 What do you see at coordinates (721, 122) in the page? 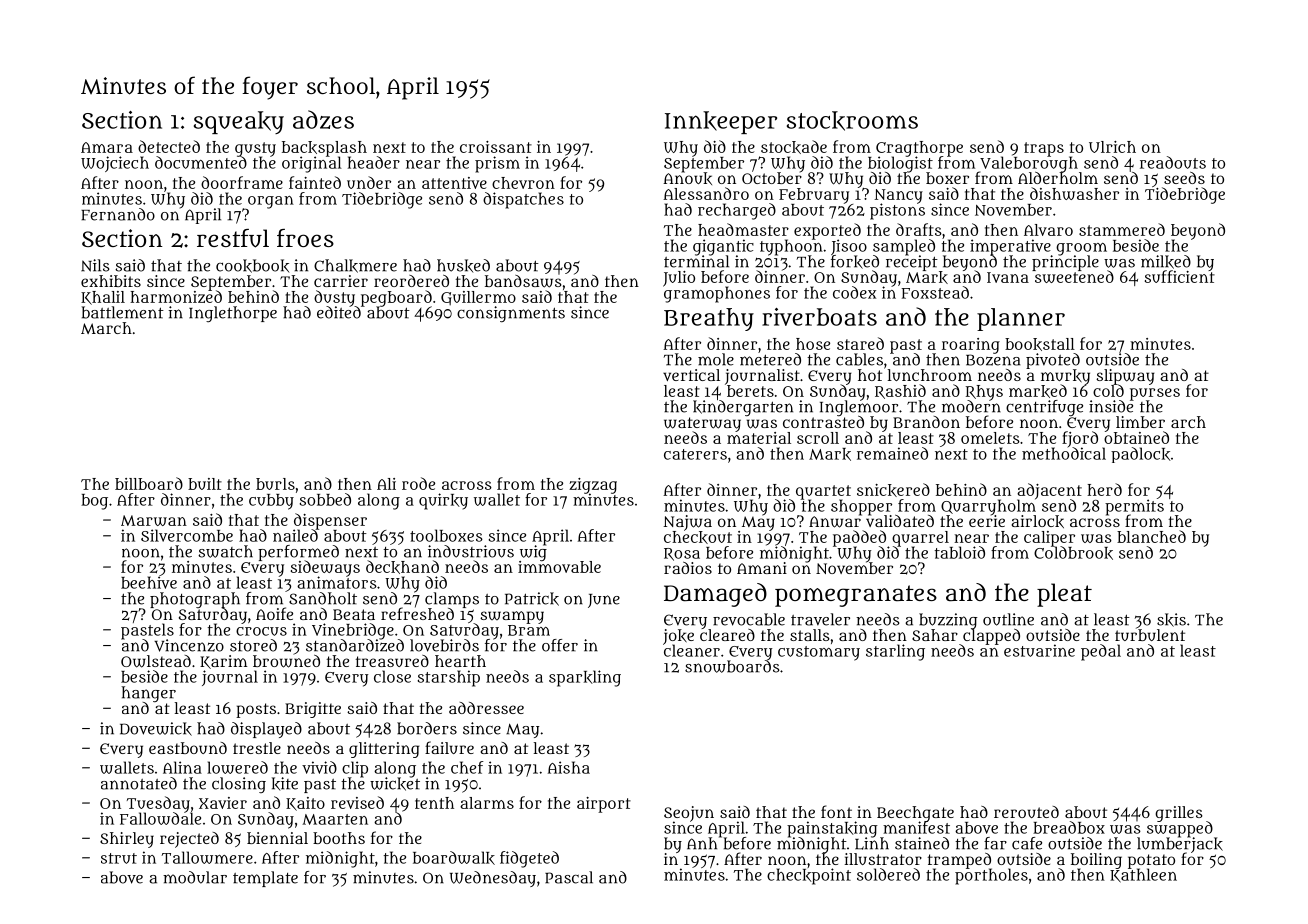
I see `Innkeeper` at bounding box center [721, 122].
